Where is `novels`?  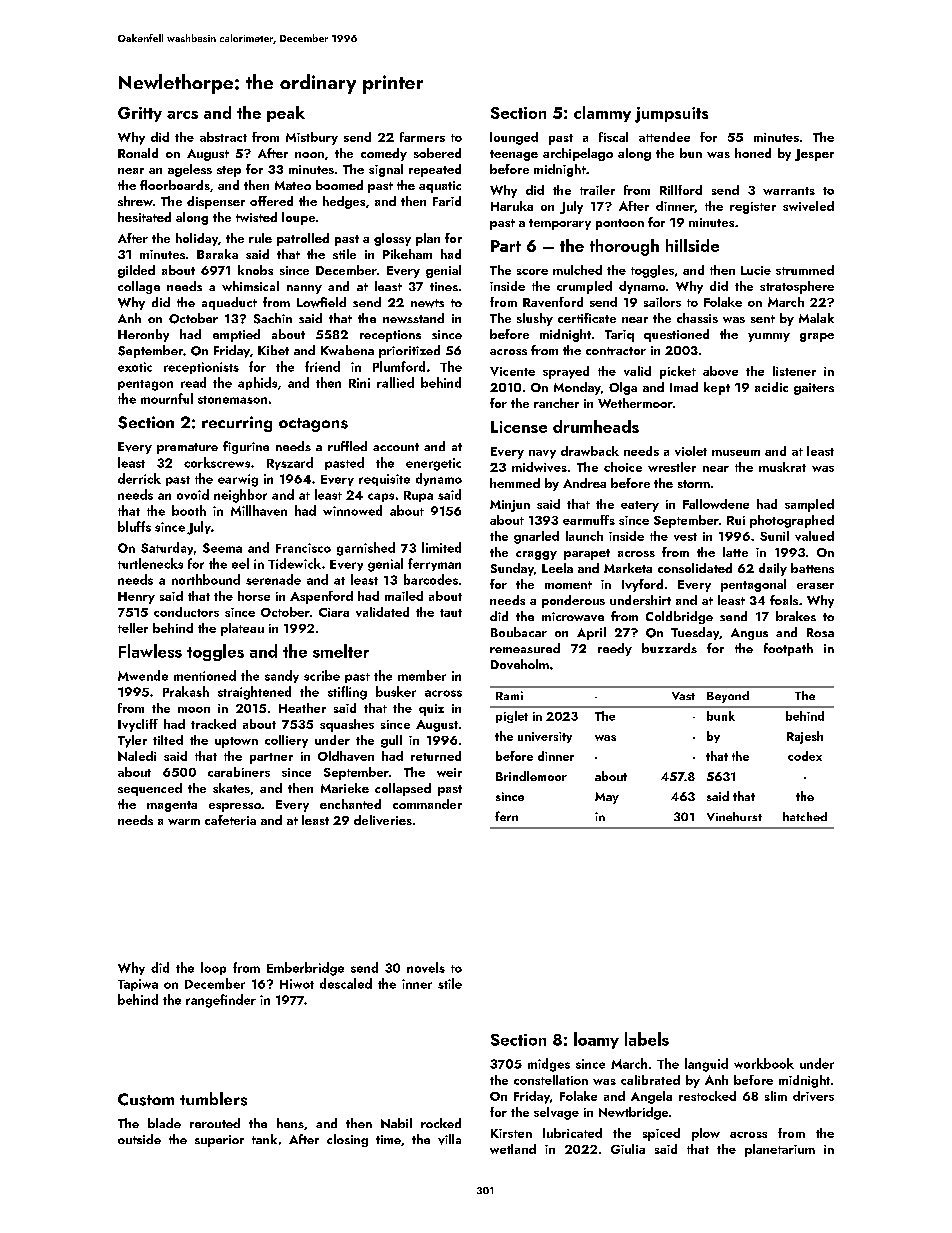
novels is located at coordinates (426, 967).
